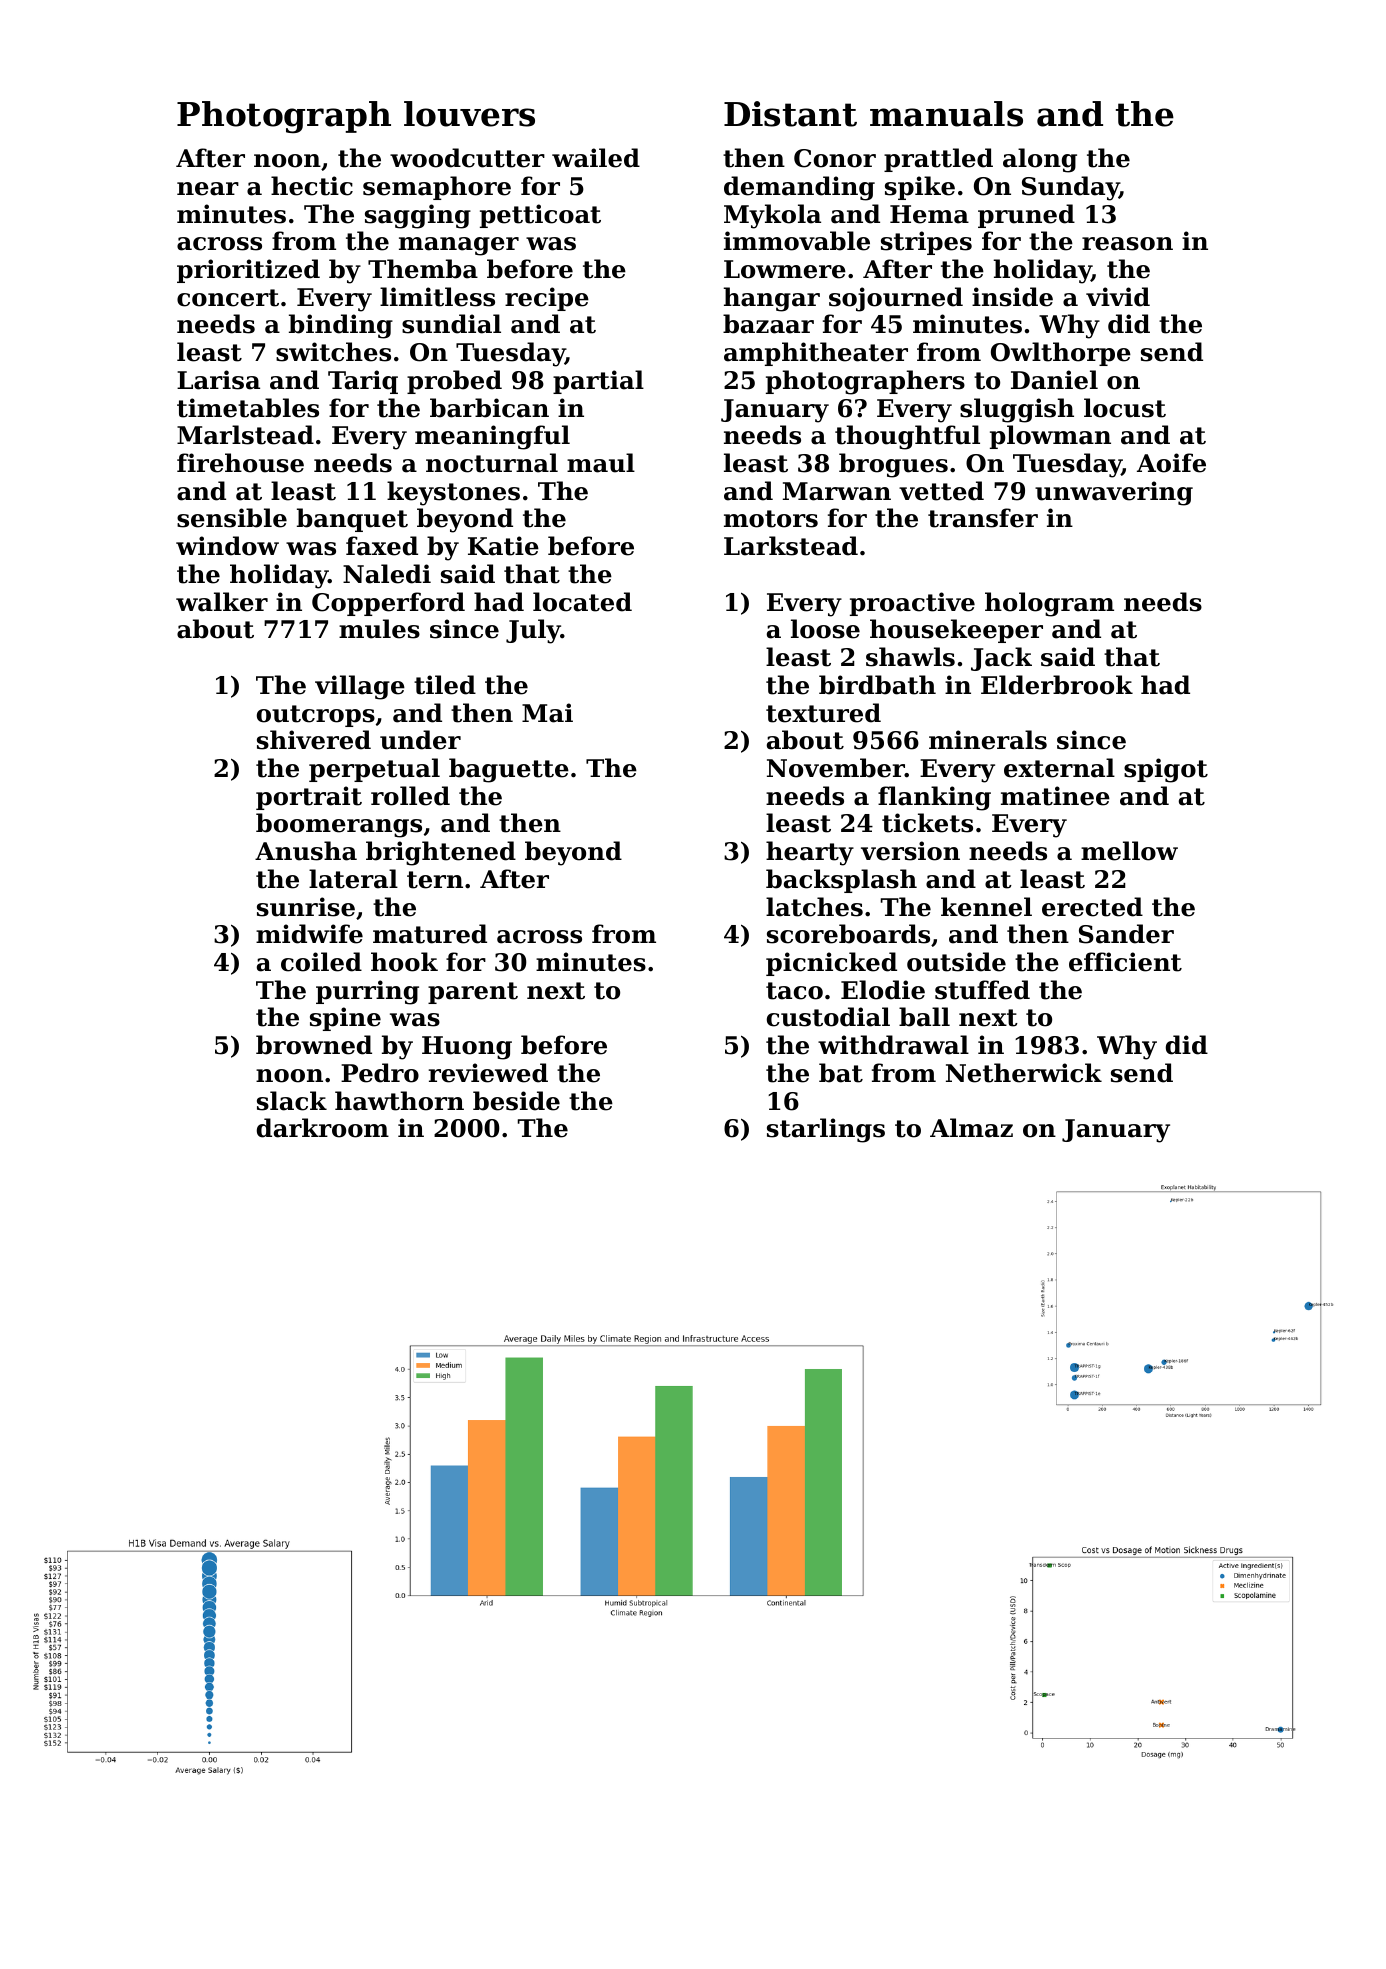  Describe the element at coordinates (453, 493) in the document. I see `keystones` at that location.
